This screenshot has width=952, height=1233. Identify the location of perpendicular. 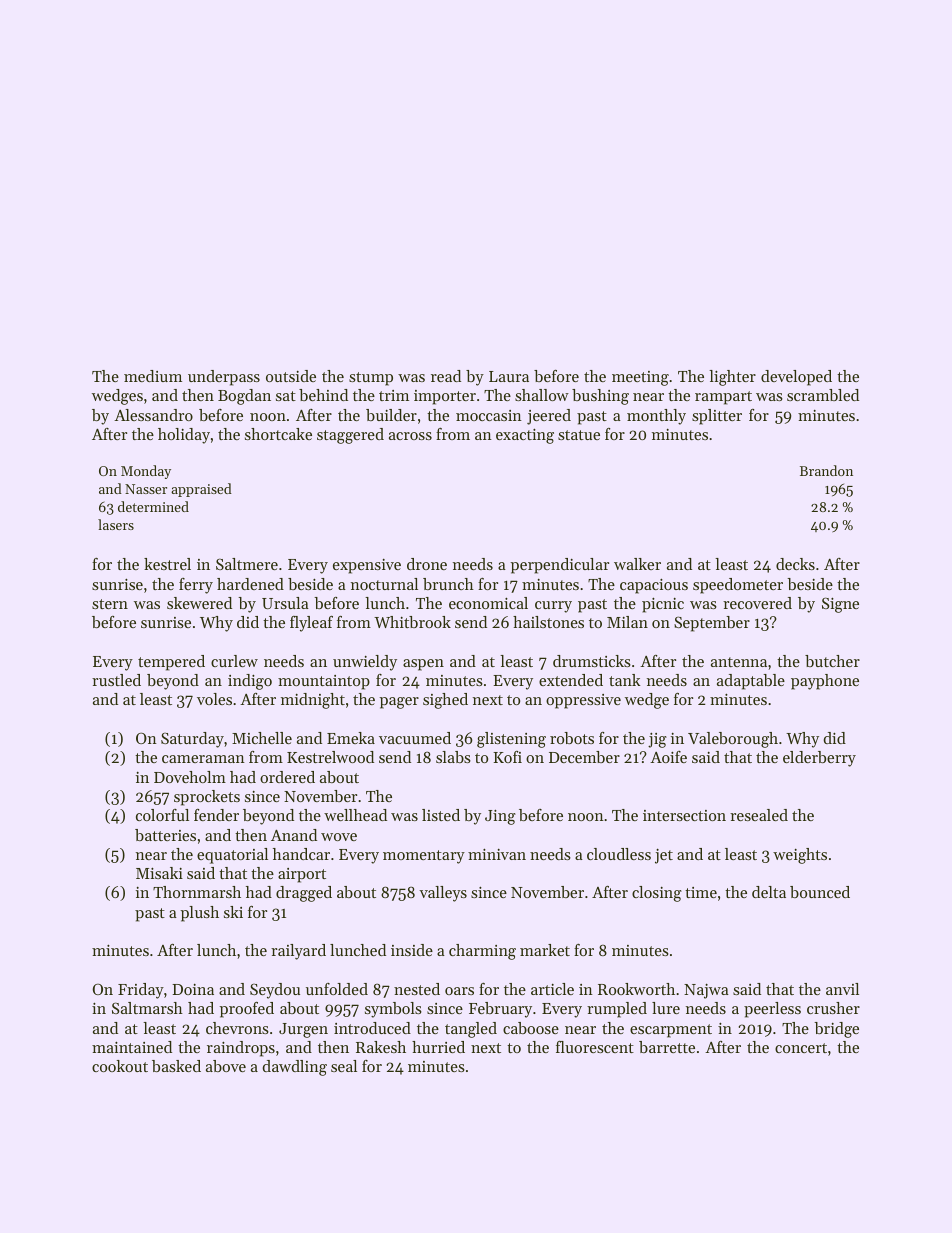
(560, 566).
